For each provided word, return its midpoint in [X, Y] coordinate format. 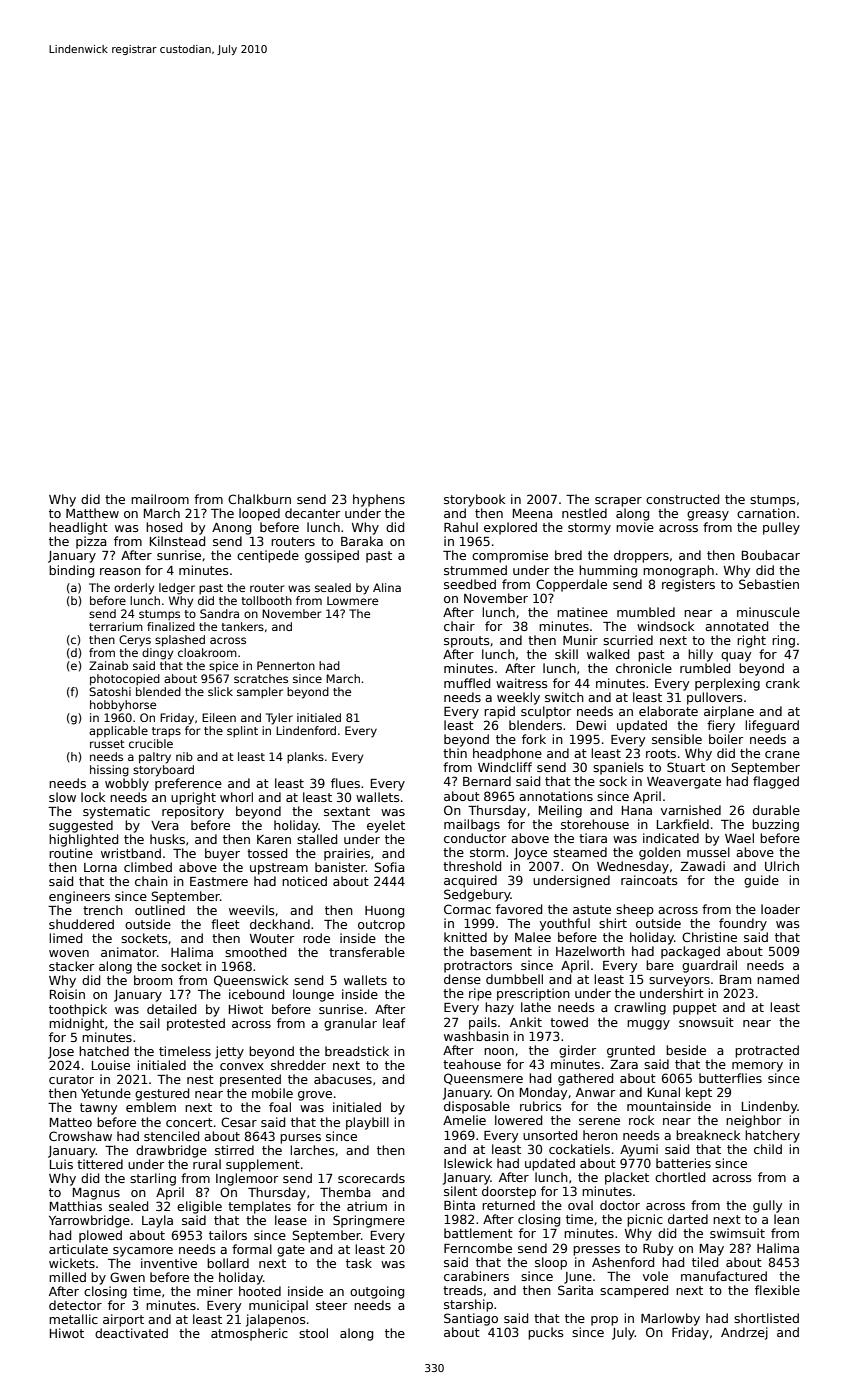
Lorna [100, 867]
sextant [347, 811]
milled [67, 1277]
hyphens [379, 500]
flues [345, 783]
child [768, 1149]
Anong [231, 529]
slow [62, 797]
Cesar [239, 1122]
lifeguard [772, 726]
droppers [641, 556]
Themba [345, 1192]
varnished [691, 810]
